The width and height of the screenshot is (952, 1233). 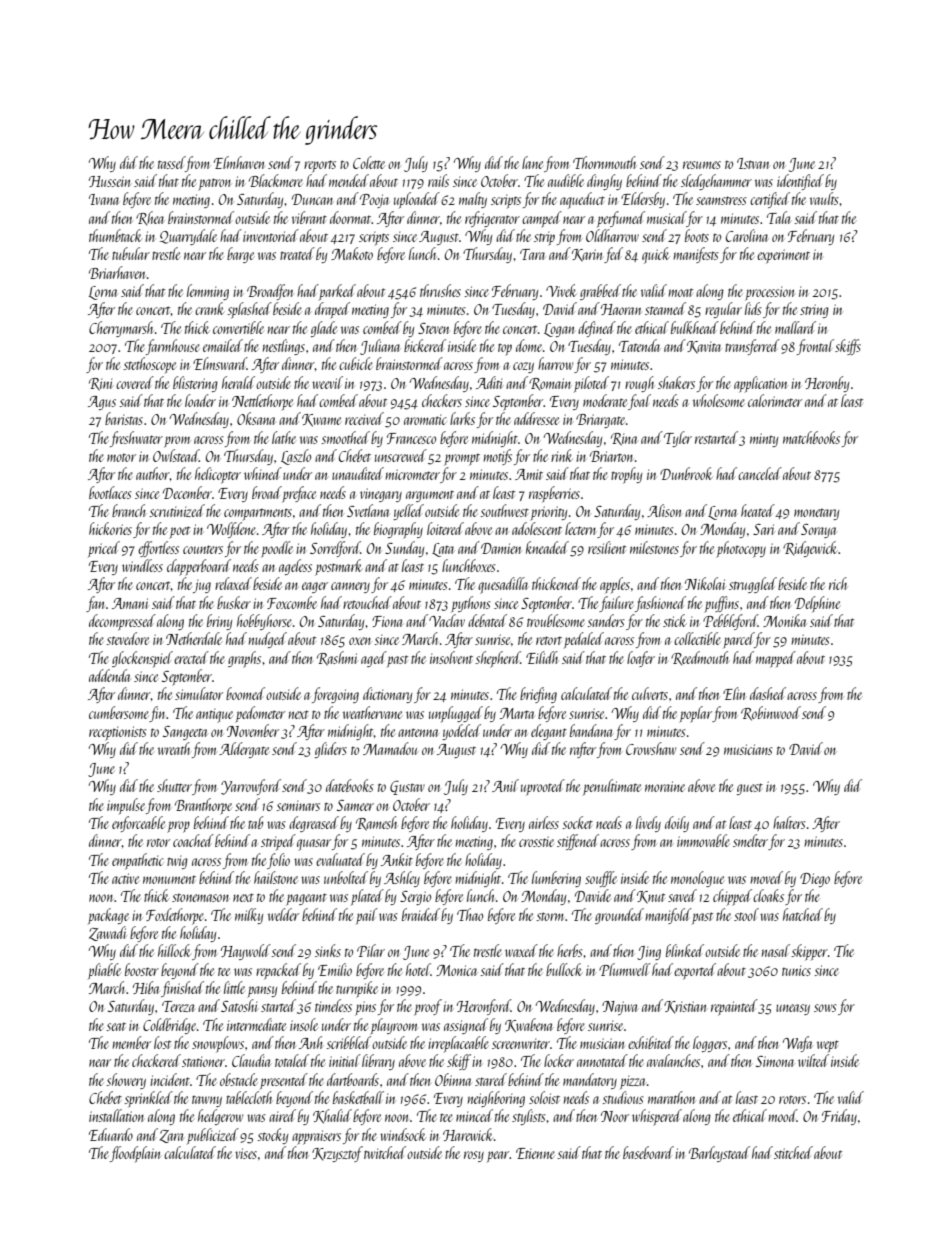 I want to click on Marta, so click(x=517, y=713).
